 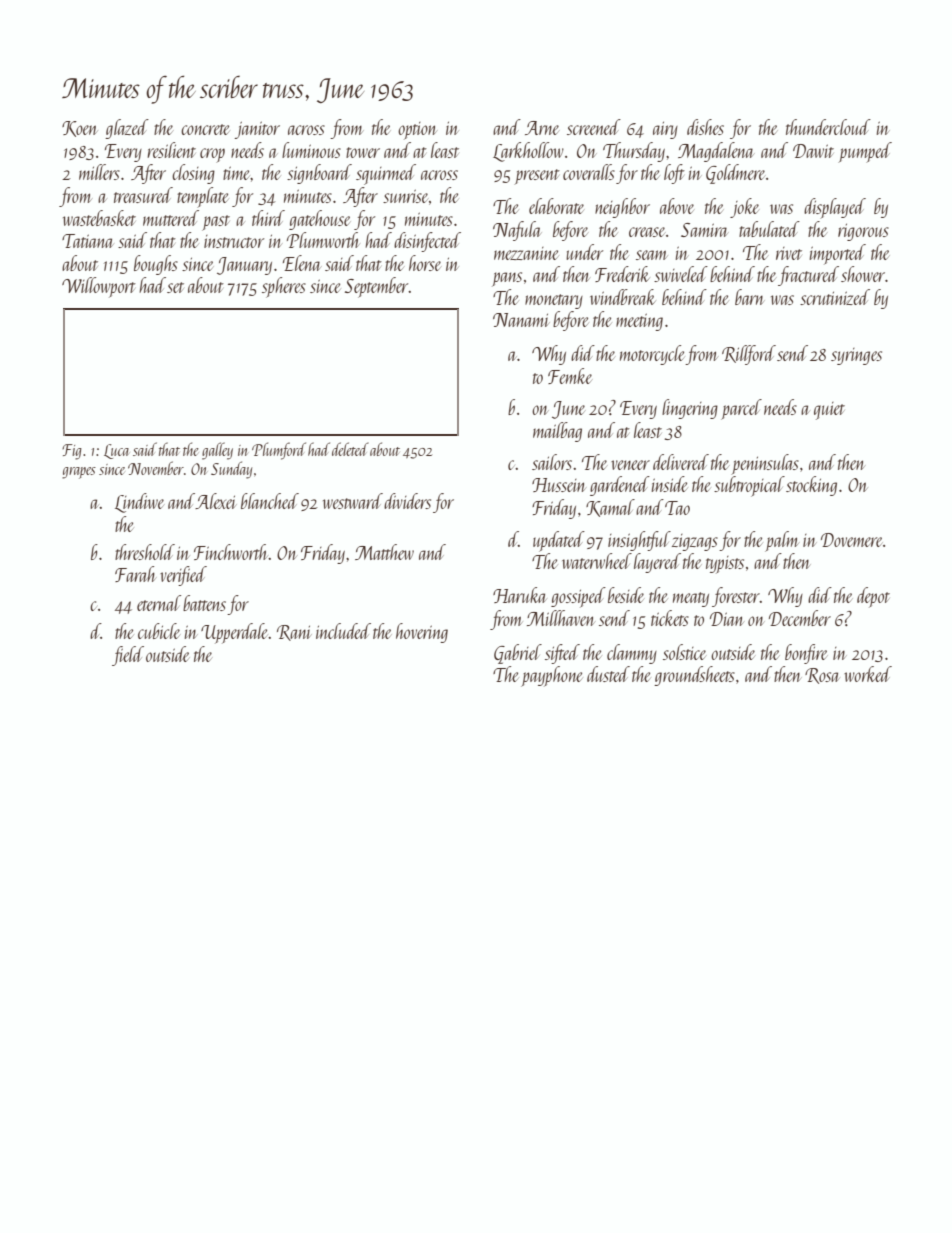 I want to click on Samira, so click(x=705, y=230).
